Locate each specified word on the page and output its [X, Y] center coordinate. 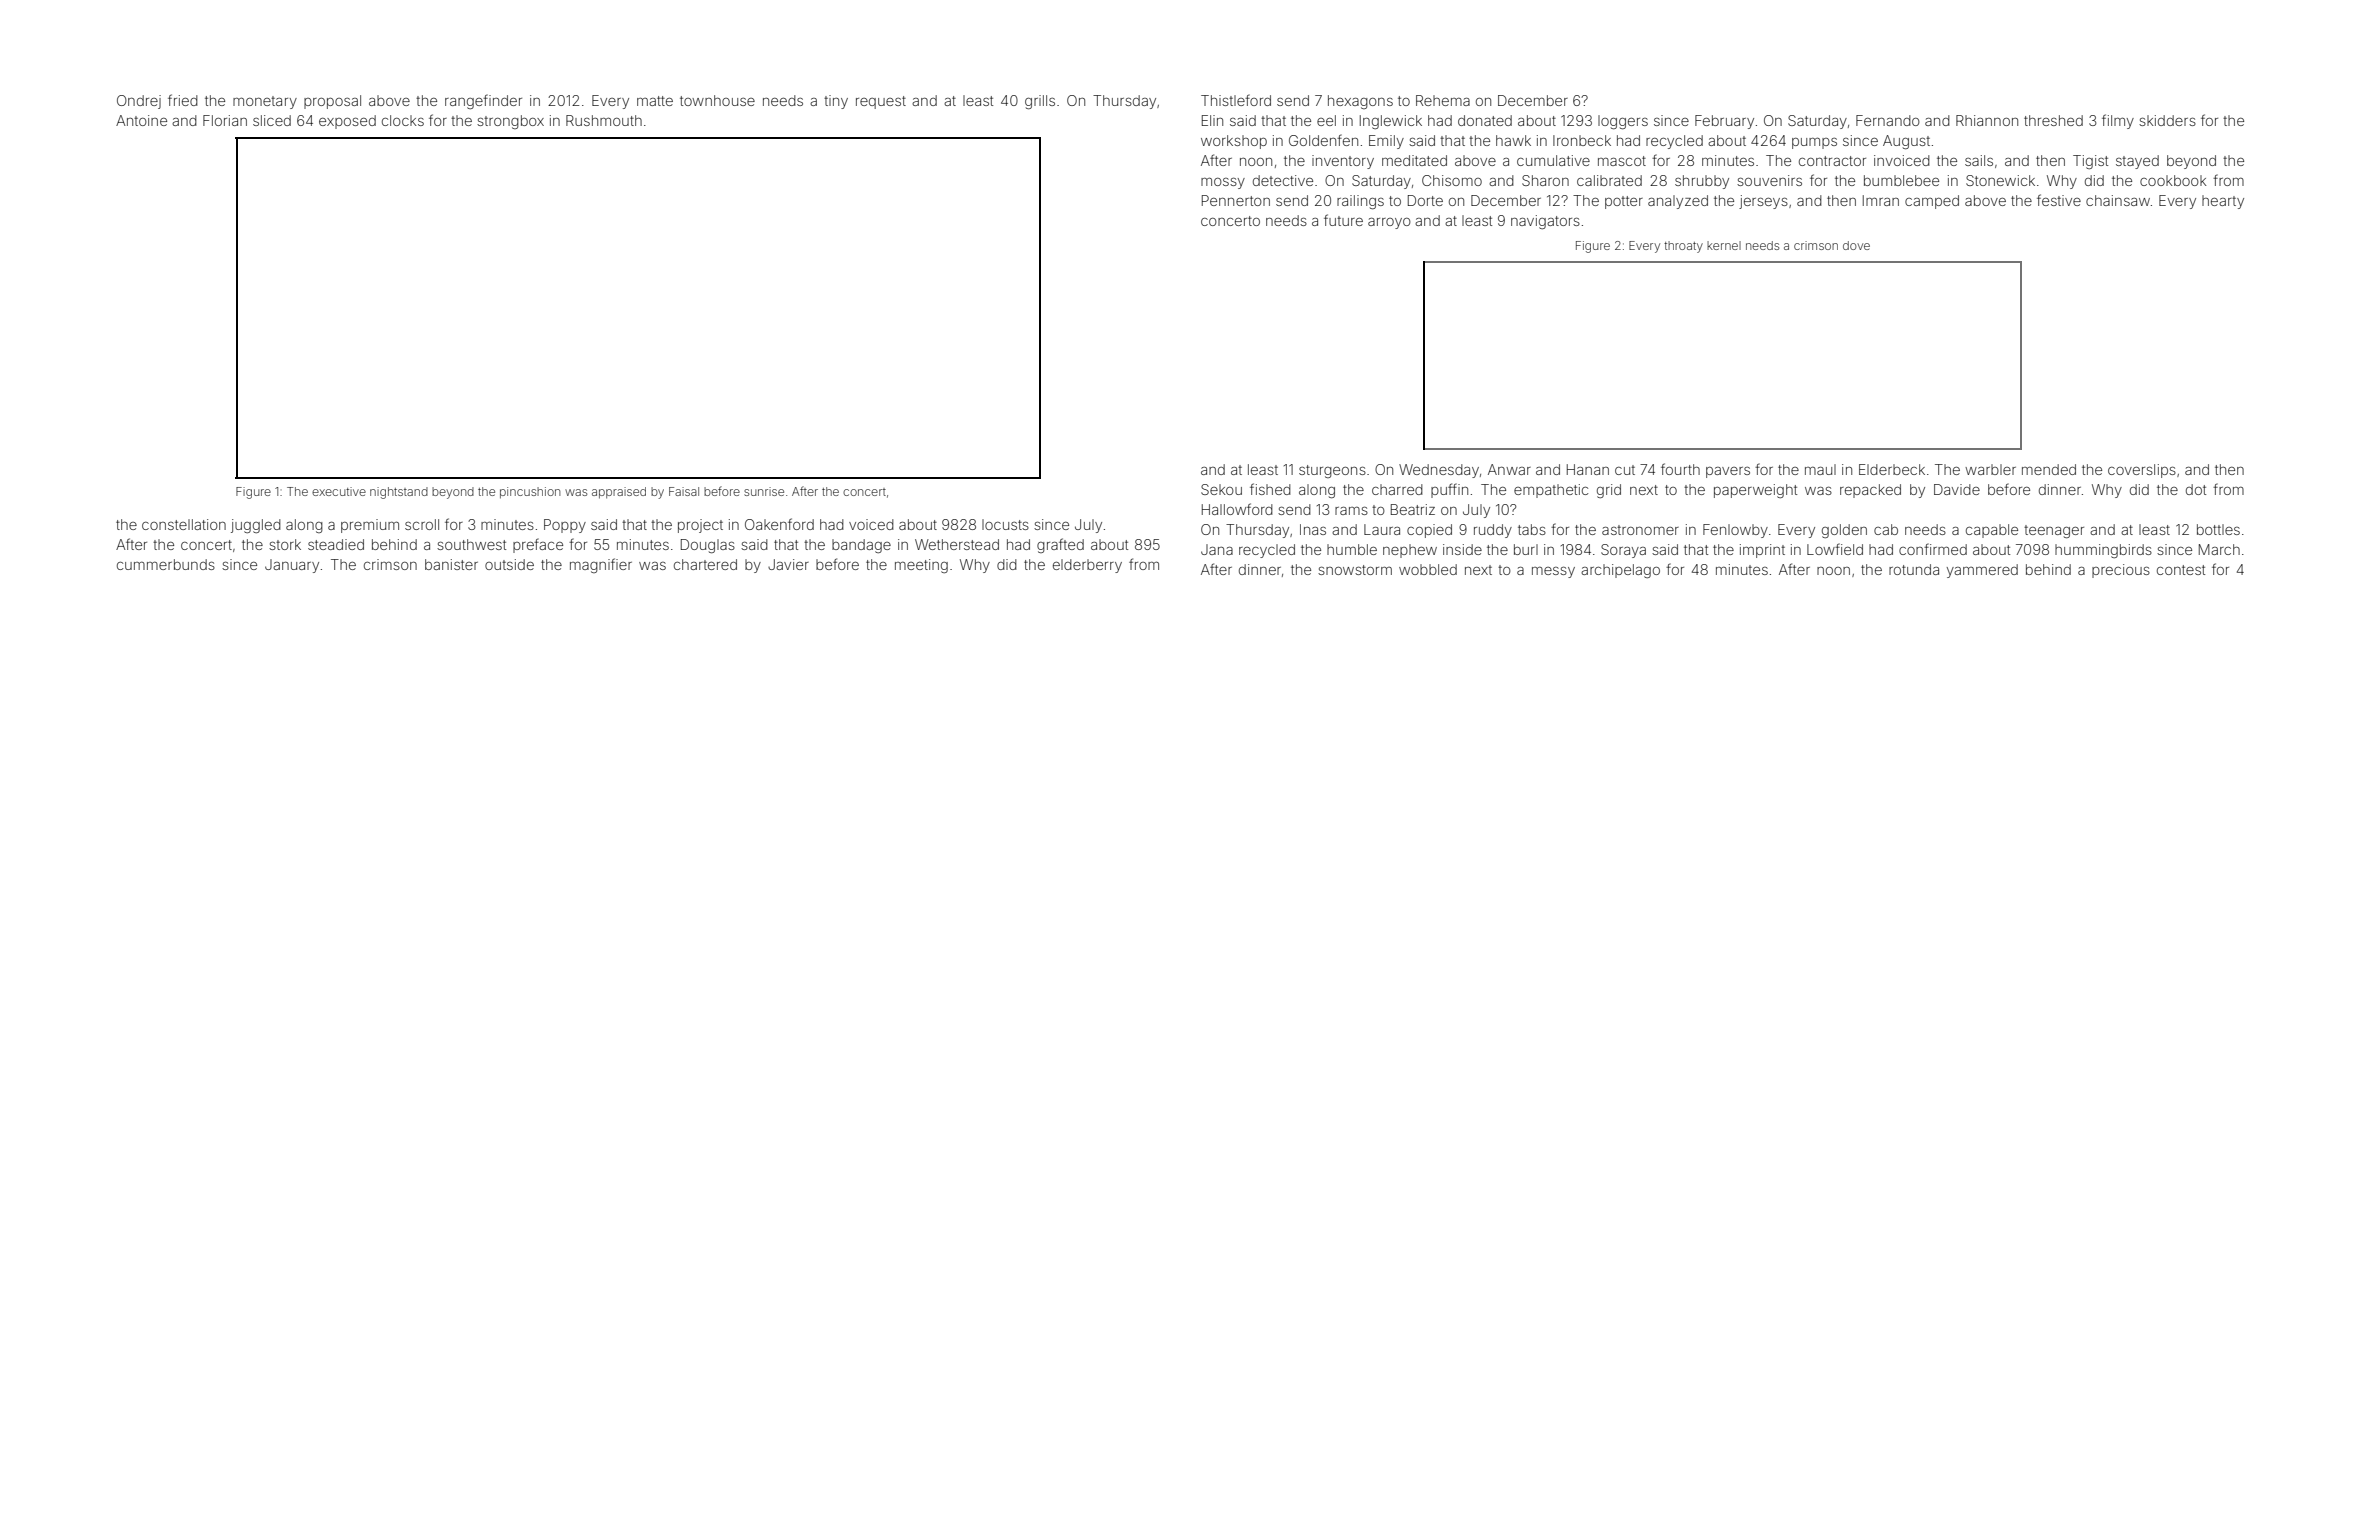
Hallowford [1237, 509]
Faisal [684, 491]
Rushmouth [604, 120]
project [700, 526]
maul [1820, 469]
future [1343, 220]
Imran [1881, 200]
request [881, 102]
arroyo [1389, 223]
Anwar [1509, 469]
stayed [2137, 162]
